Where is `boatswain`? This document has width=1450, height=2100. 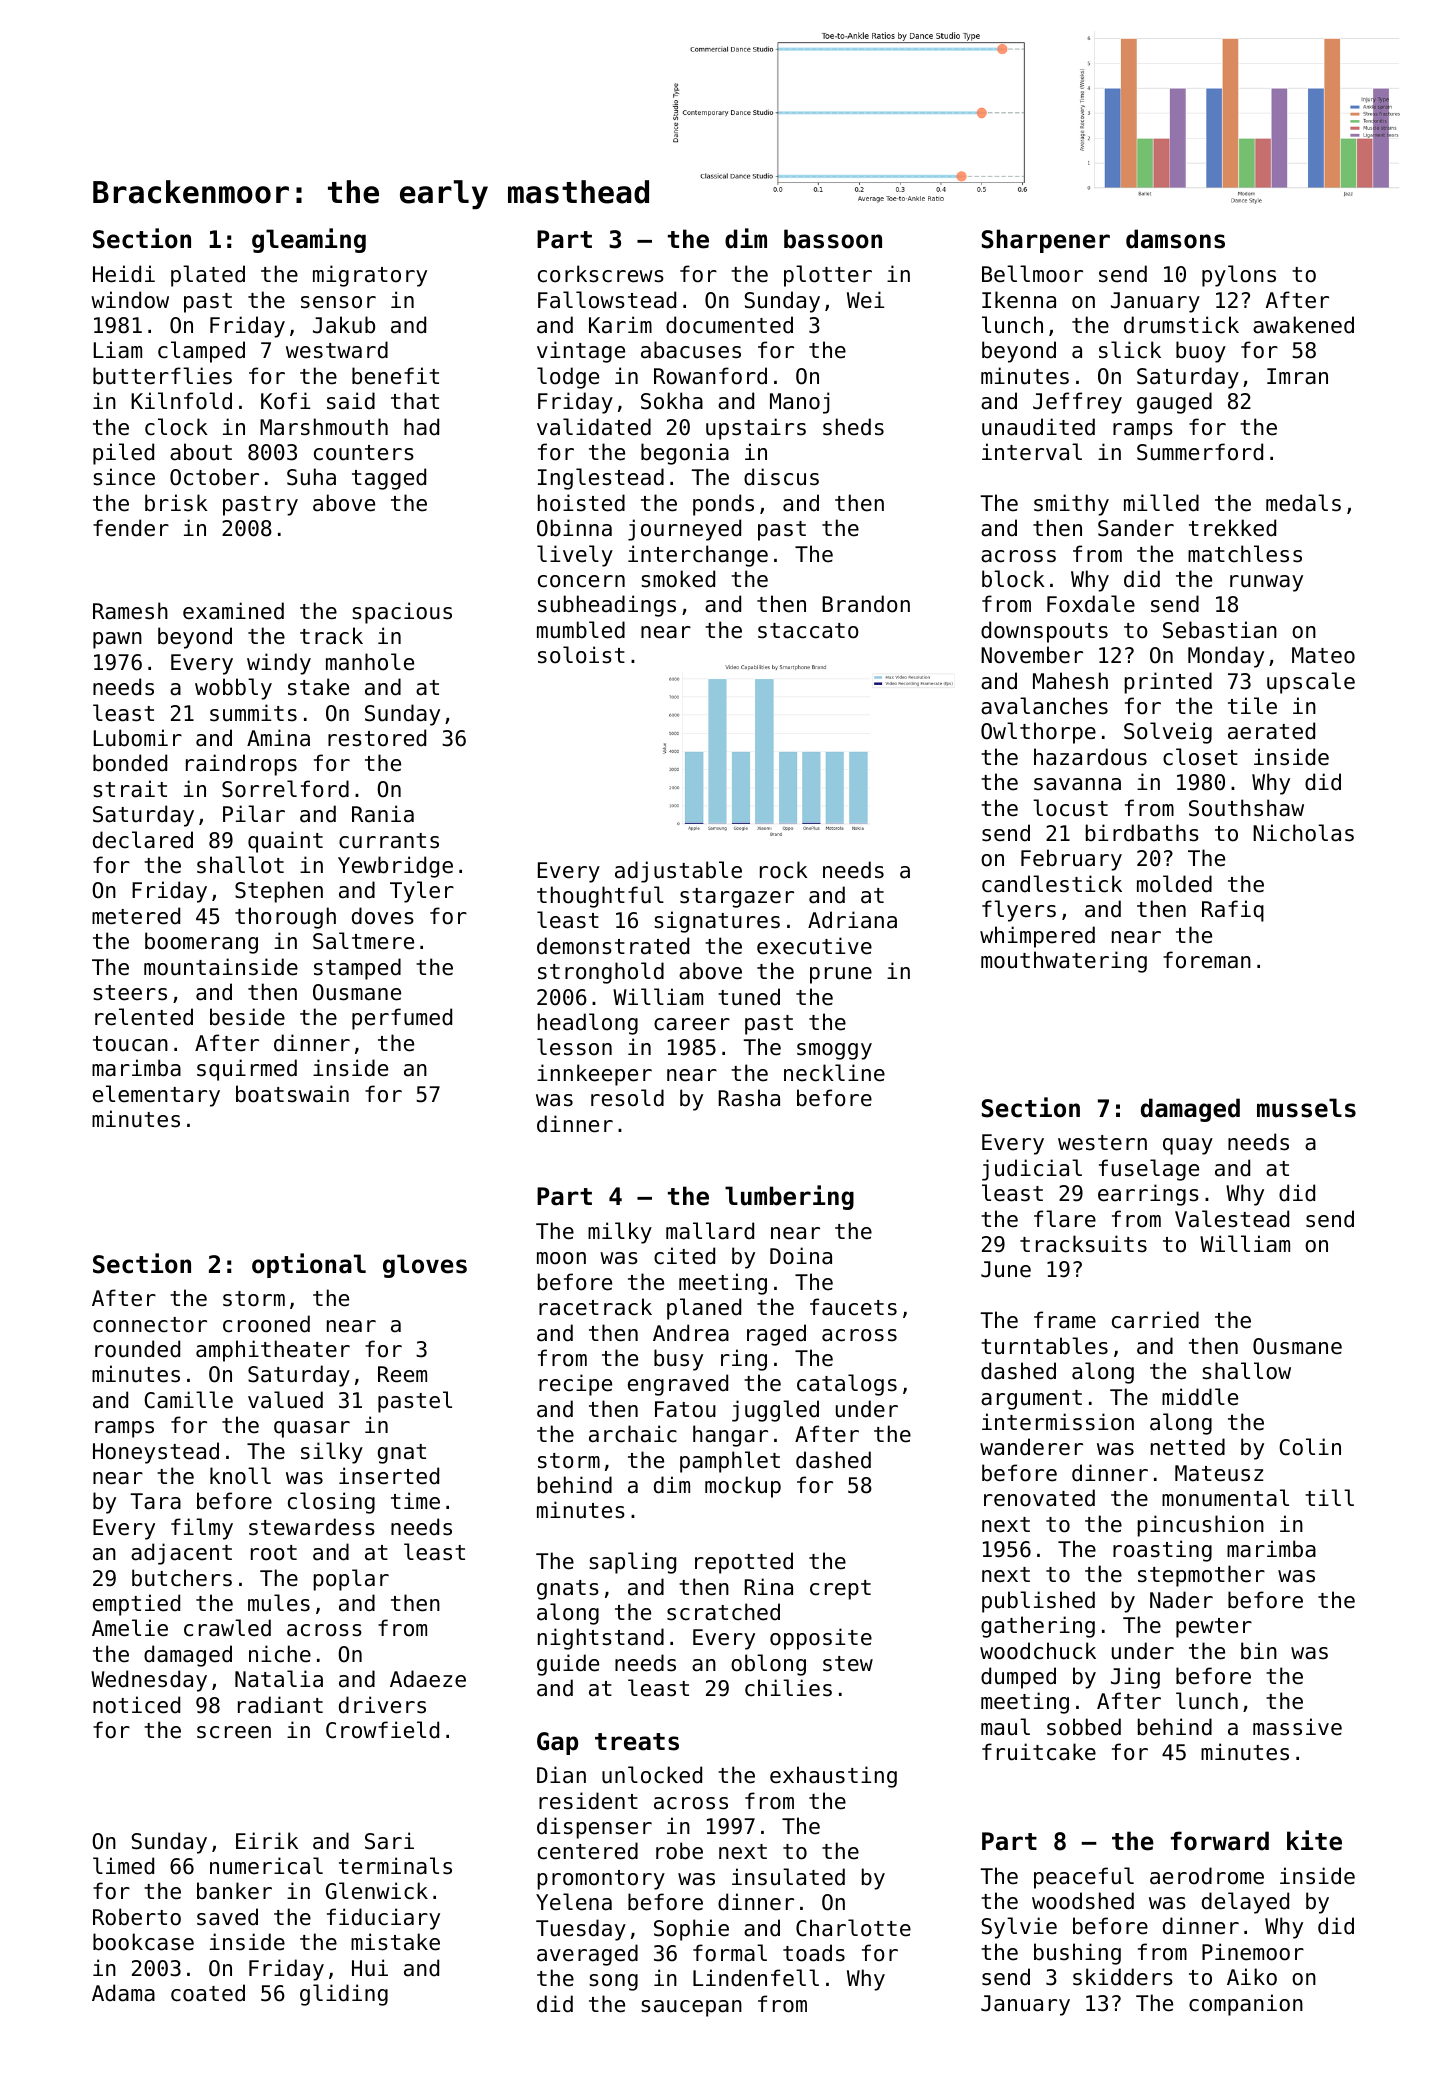
boatswain is located at coordinates (292, 1094).
